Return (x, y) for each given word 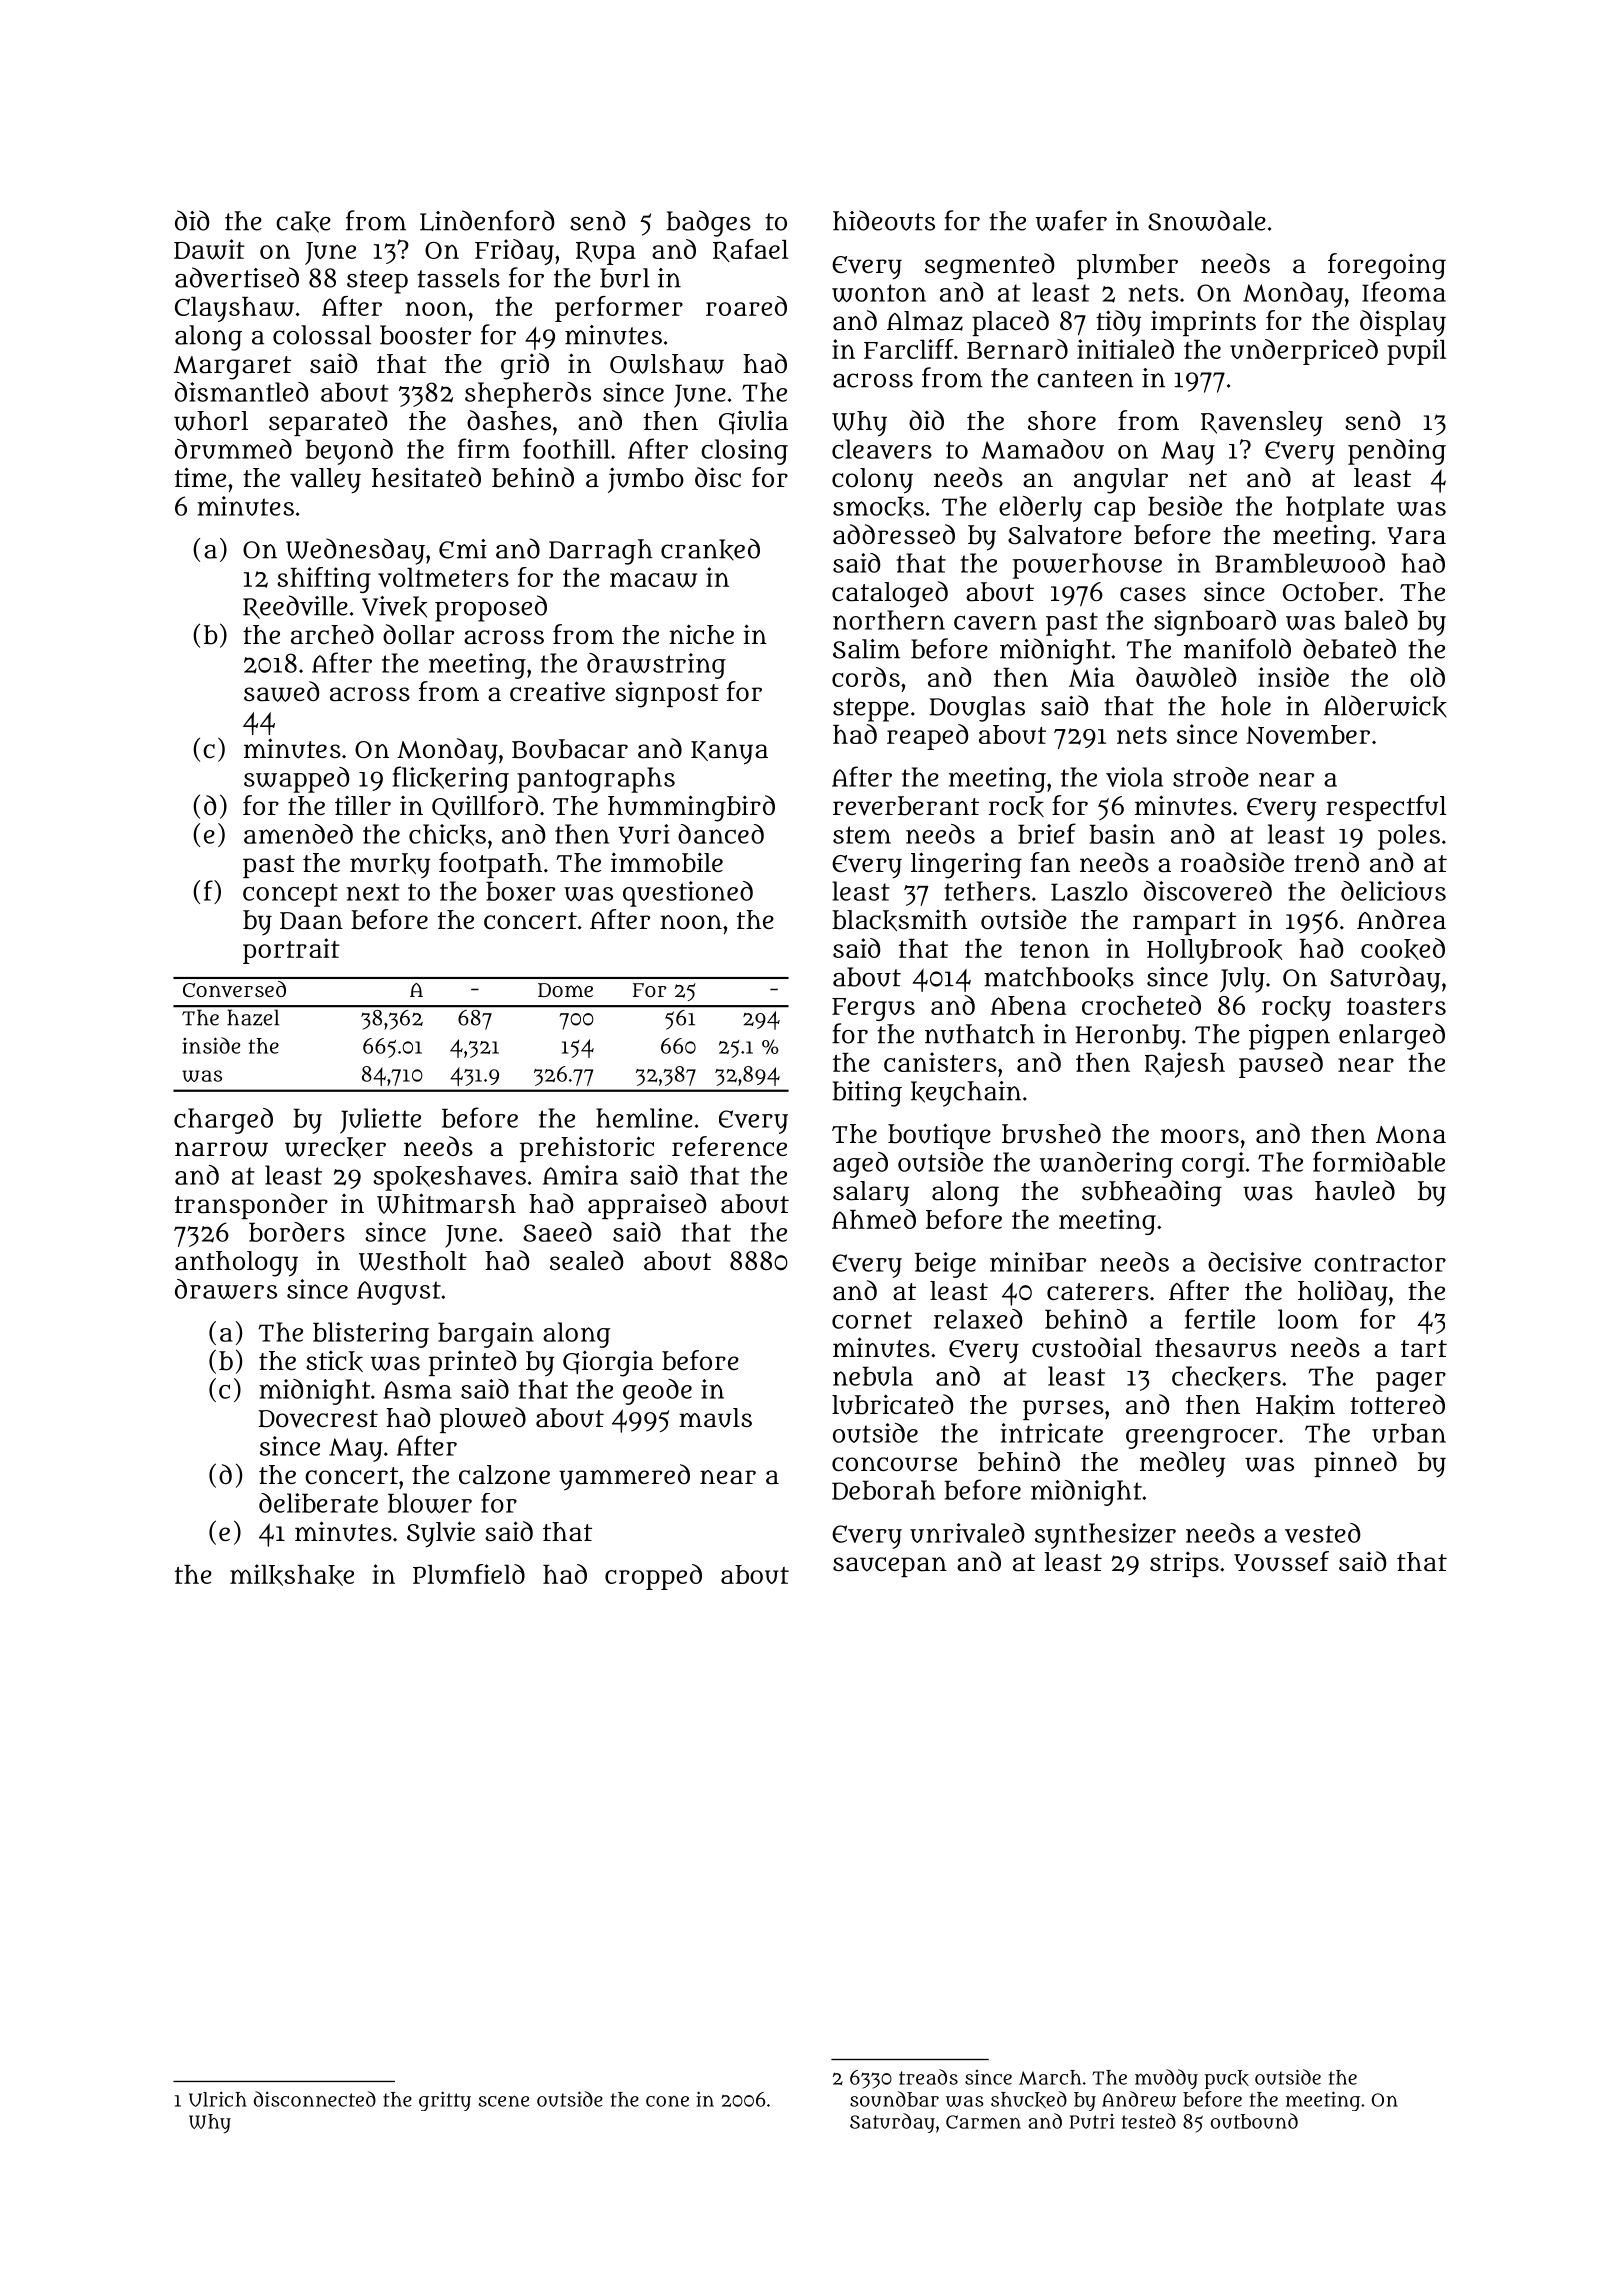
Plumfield (469, 1574)
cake (303, 222)
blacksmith (899, 920)
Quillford (485, 807)
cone (667, 2101)
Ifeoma (1404, 291)
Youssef (1281, 1561)
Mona (1411, 1135)
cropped (653, 1577)
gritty (445, 2101)
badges (708, 223)
